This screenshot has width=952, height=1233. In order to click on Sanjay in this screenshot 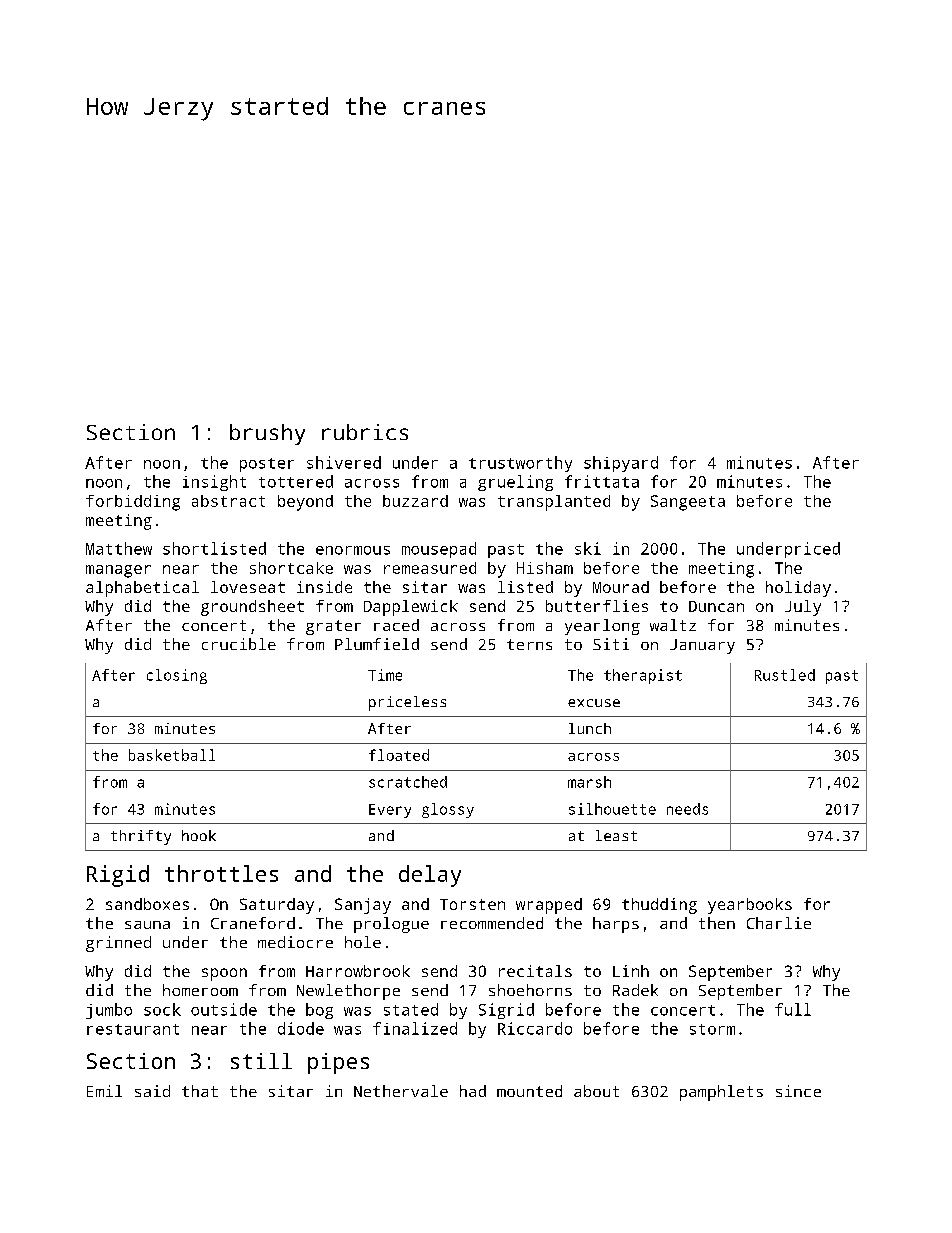, I will do `click(363, 906)`.
